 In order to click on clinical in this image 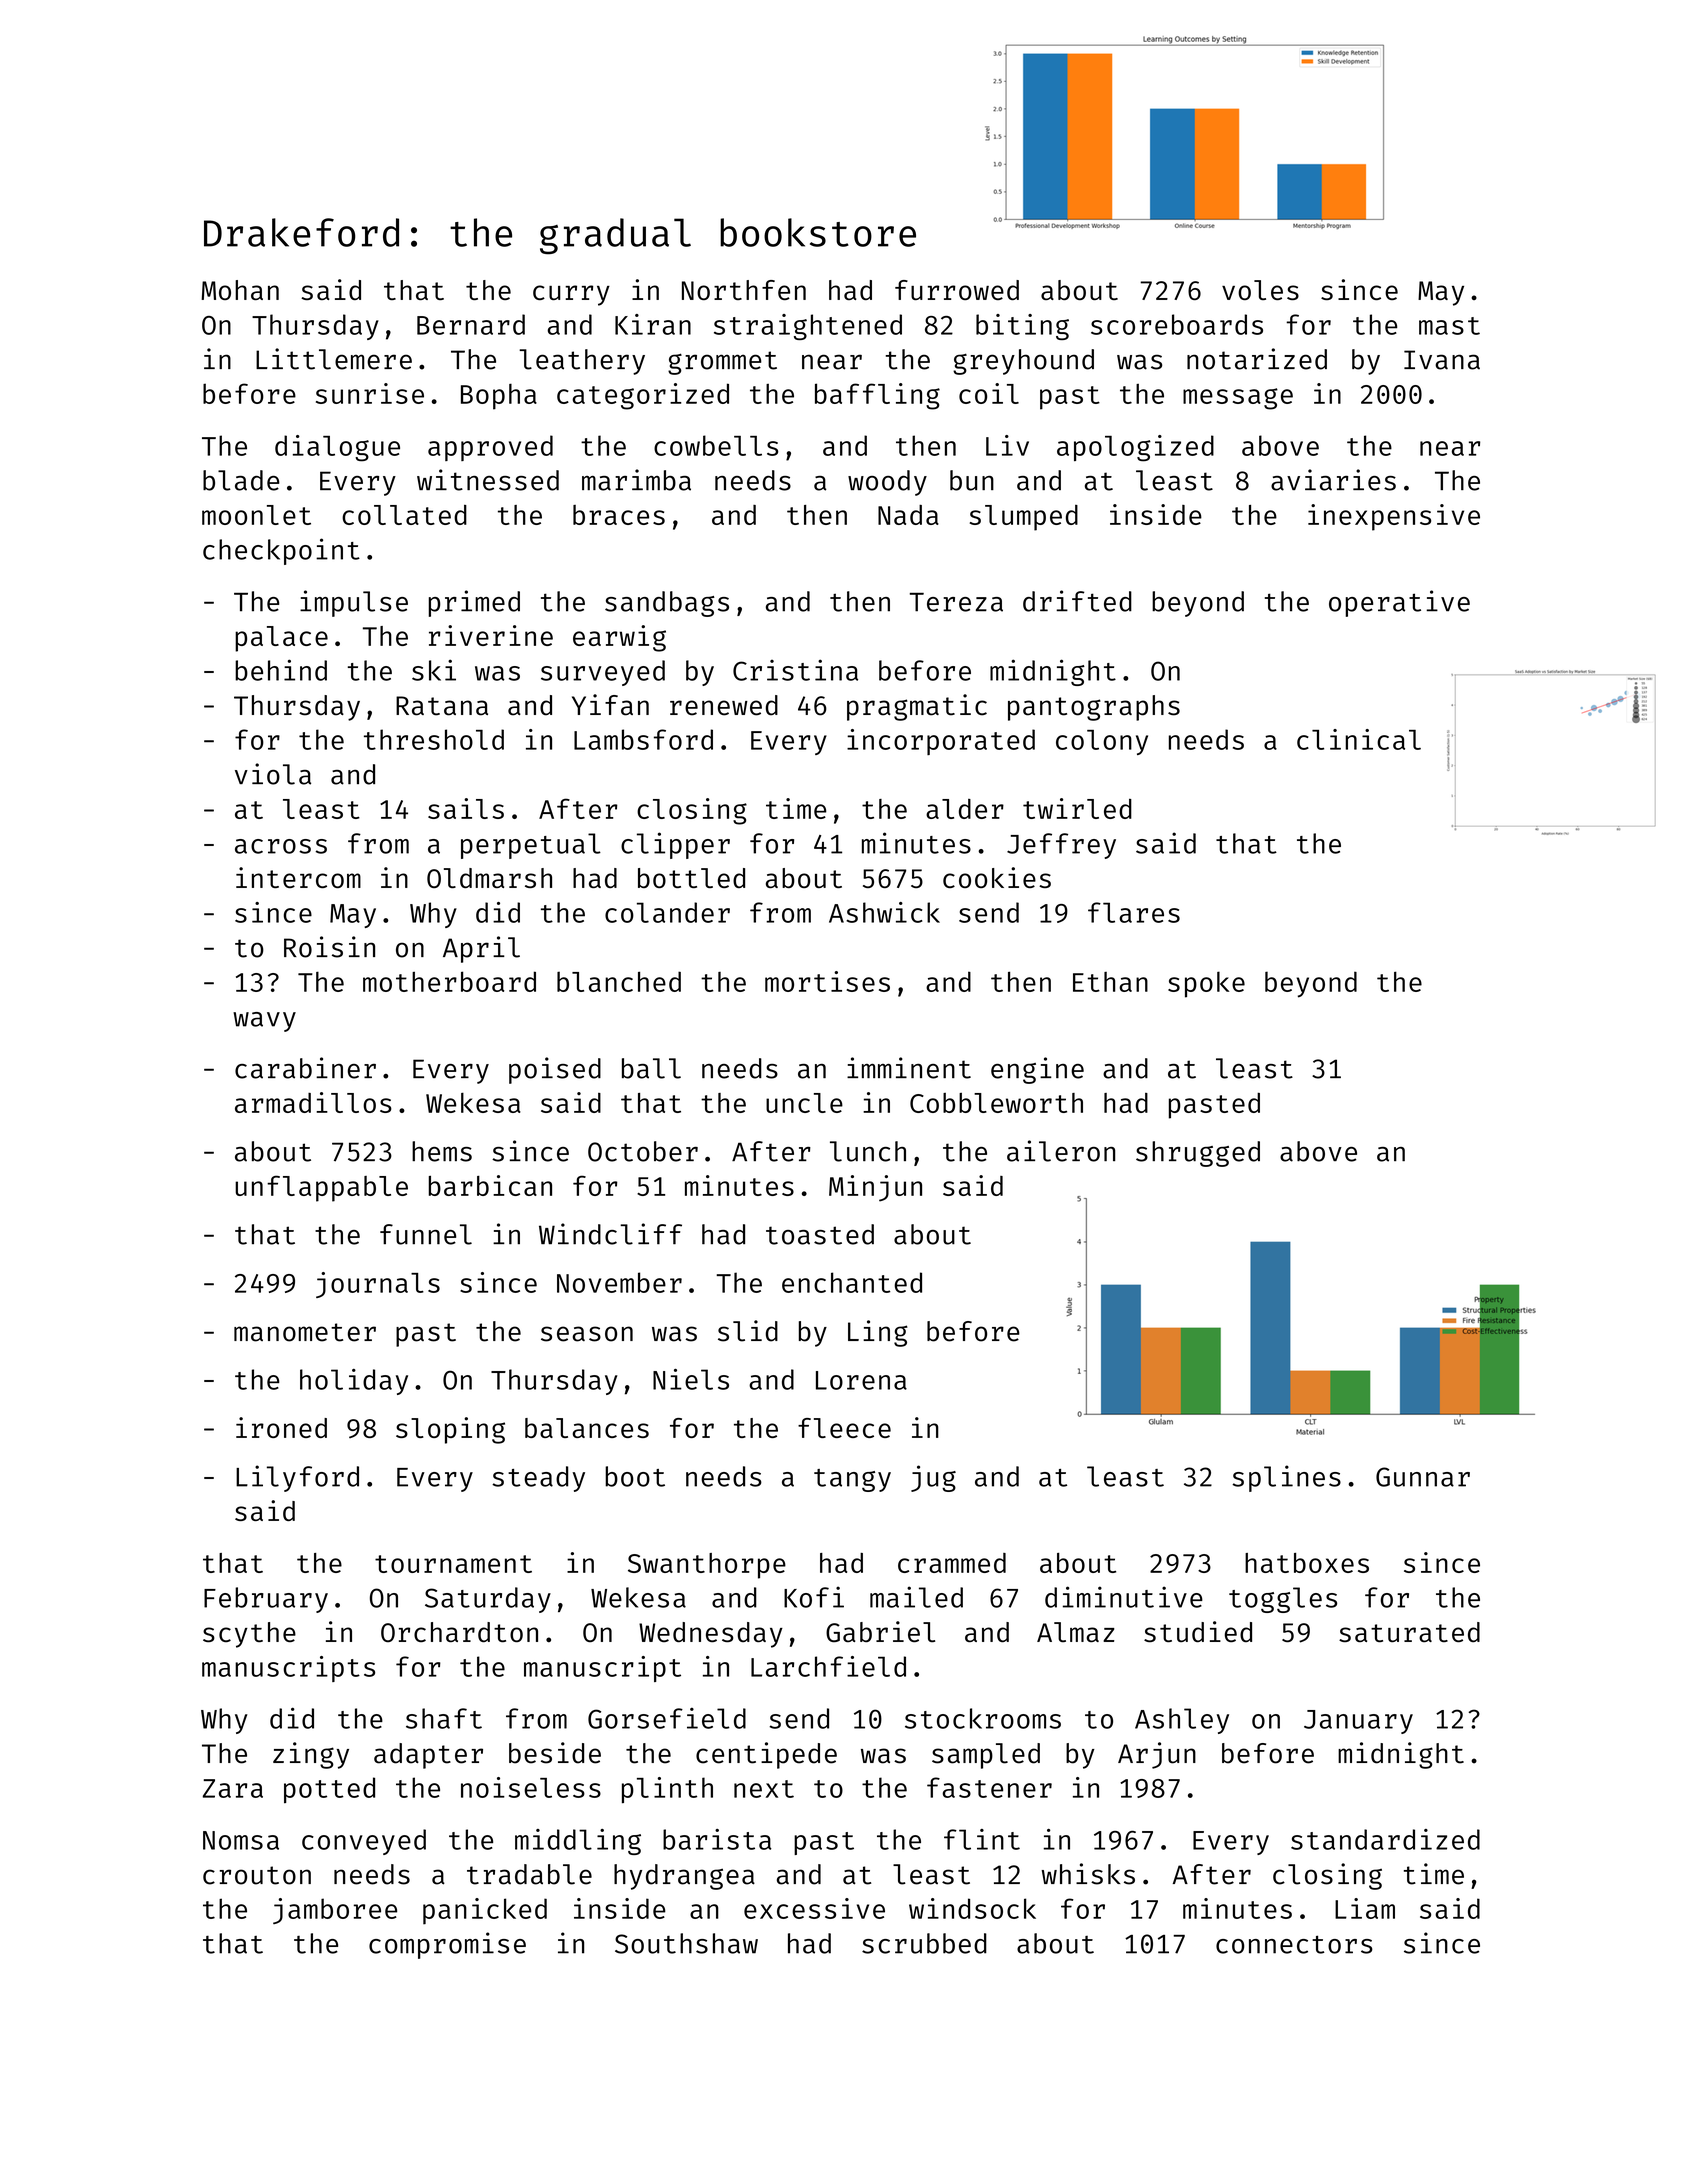, I will do `click(1359, 739)`.
